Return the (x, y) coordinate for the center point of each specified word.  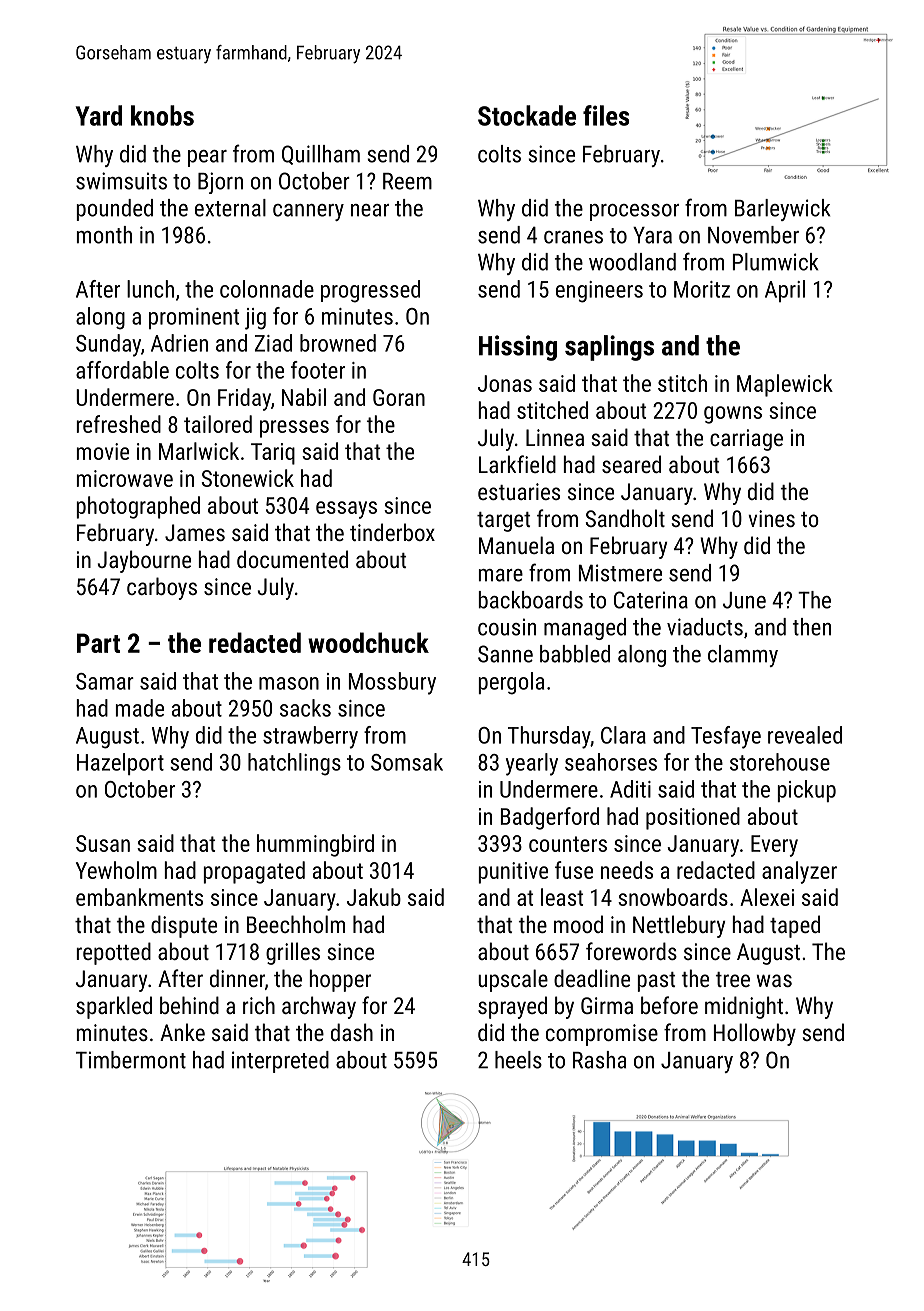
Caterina (651, 600)
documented (292, 559)
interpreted (280, 1062)
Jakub (374, 897)
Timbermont (131, 1060)
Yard (99, 115)
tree (733, 979)
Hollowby (755, 1034)
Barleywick (782, 210)
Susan (103, 843)
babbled (575, 654)
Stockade (527, 115)
